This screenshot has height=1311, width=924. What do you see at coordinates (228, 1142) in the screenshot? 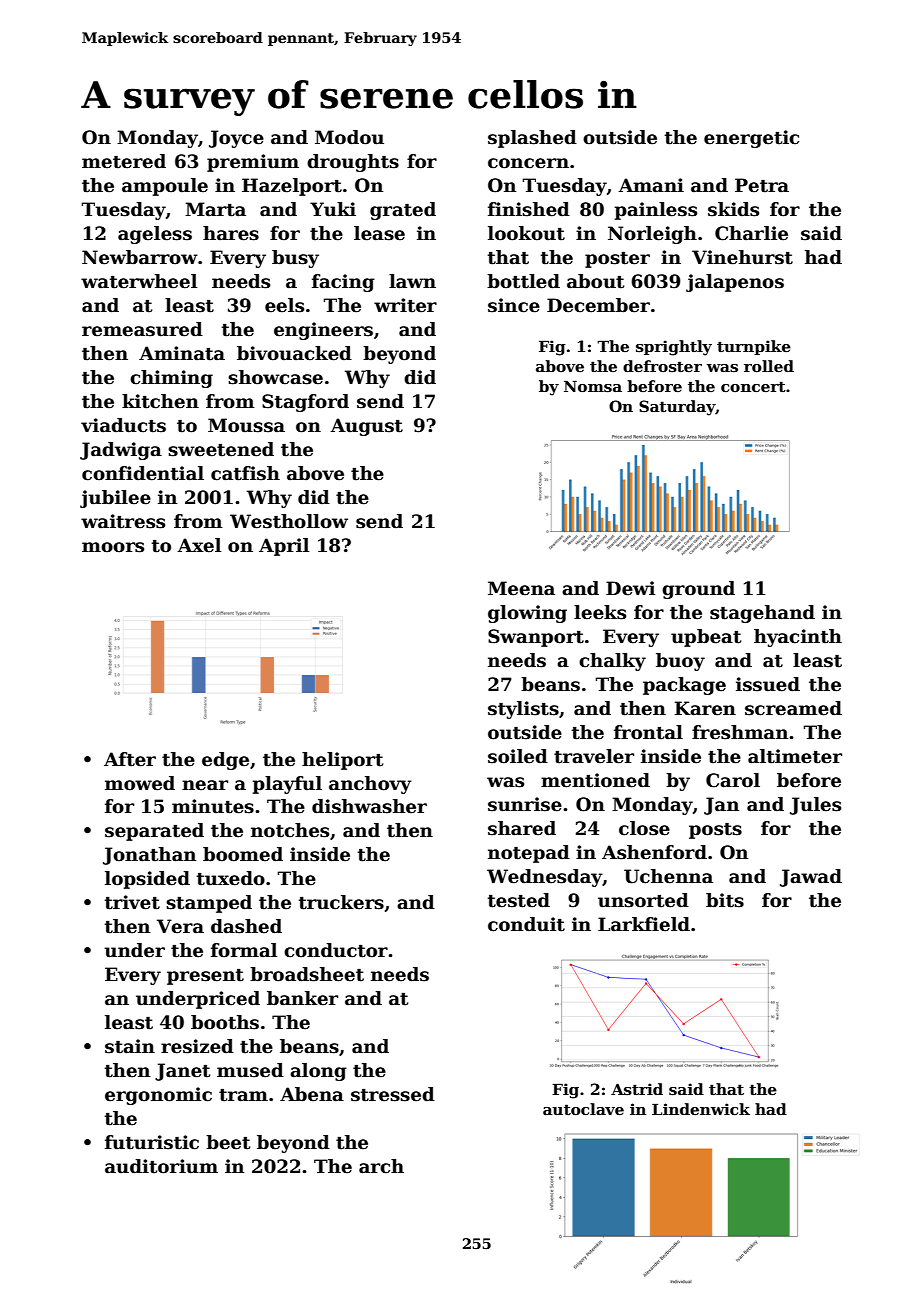
I see `beet` at bounding box center [228, 1142].
